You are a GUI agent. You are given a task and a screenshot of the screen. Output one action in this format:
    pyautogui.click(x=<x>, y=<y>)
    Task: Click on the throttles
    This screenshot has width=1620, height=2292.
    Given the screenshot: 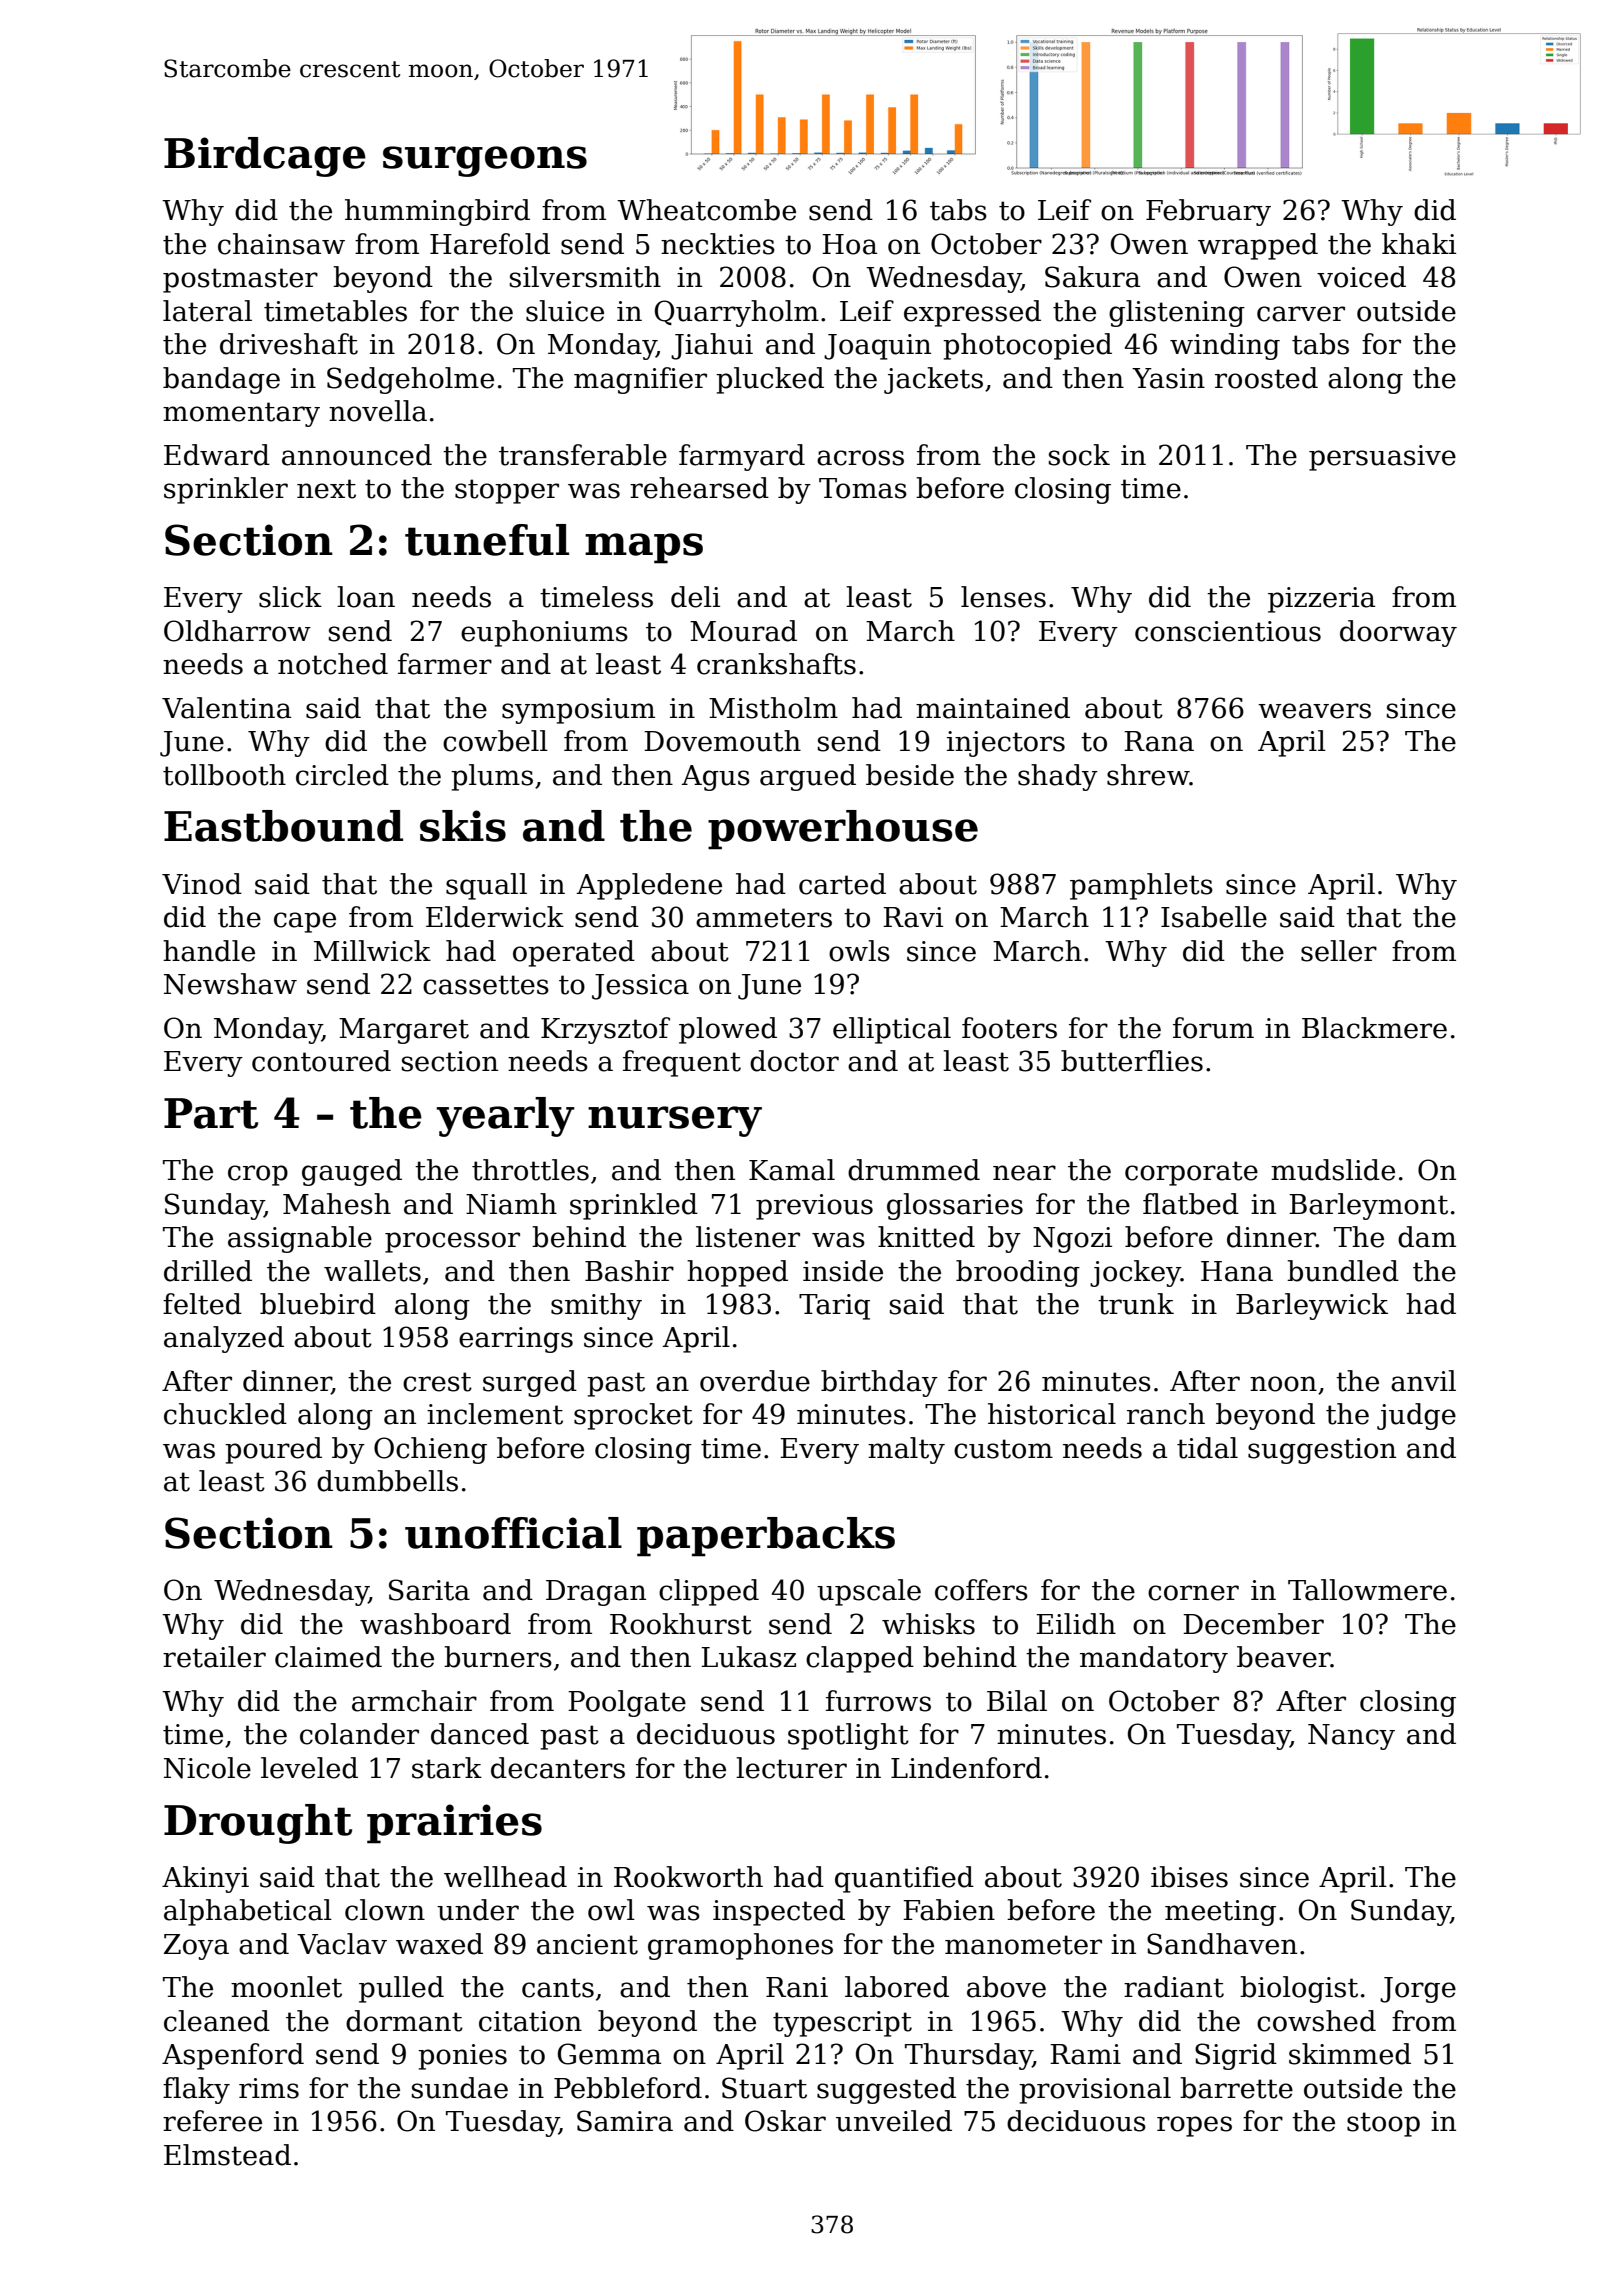 What is the action you would take?
    pyautogui.click(x=530, y=1170)
